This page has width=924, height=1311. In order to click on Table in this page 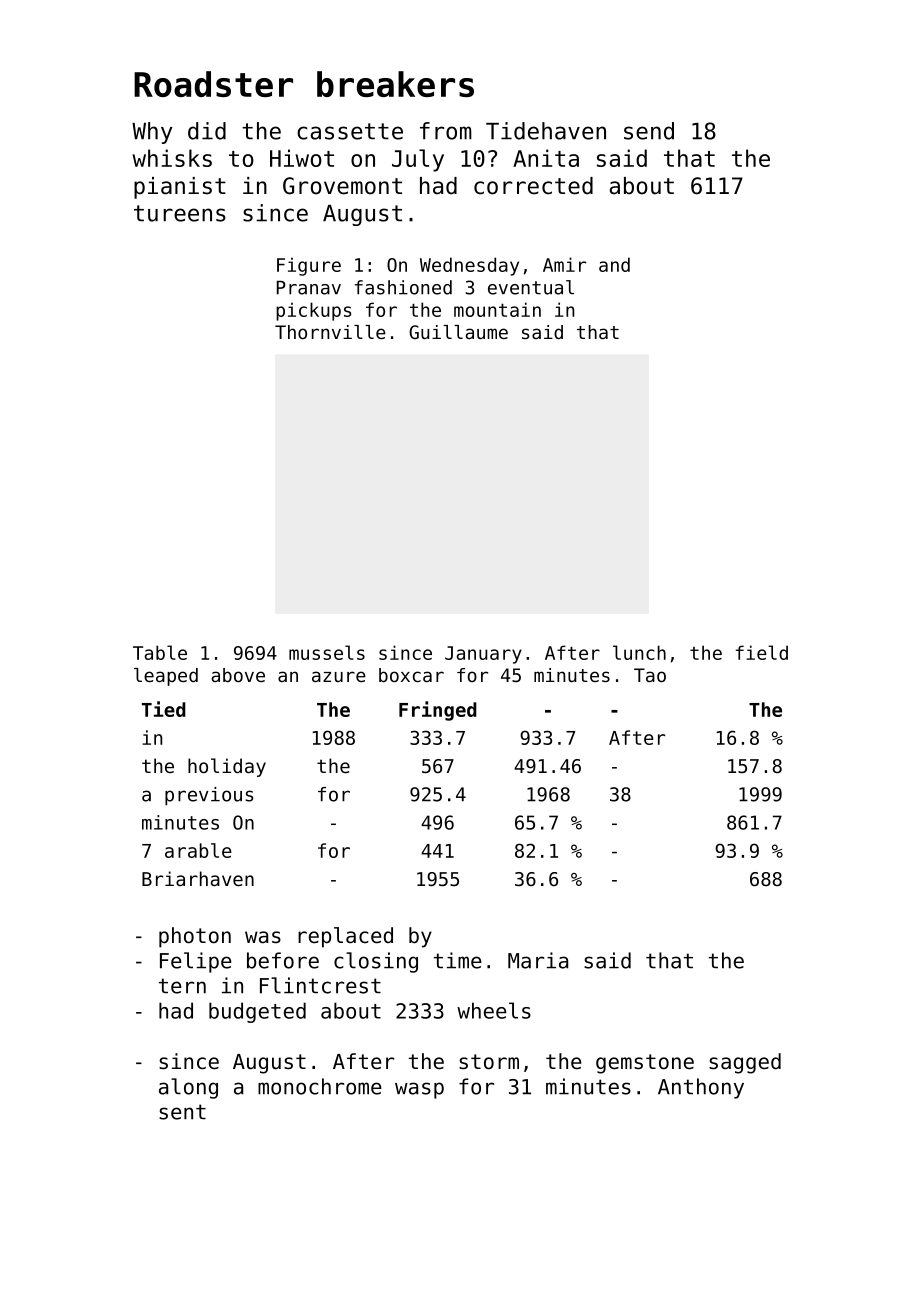, I will do `click(160, 652)`.
